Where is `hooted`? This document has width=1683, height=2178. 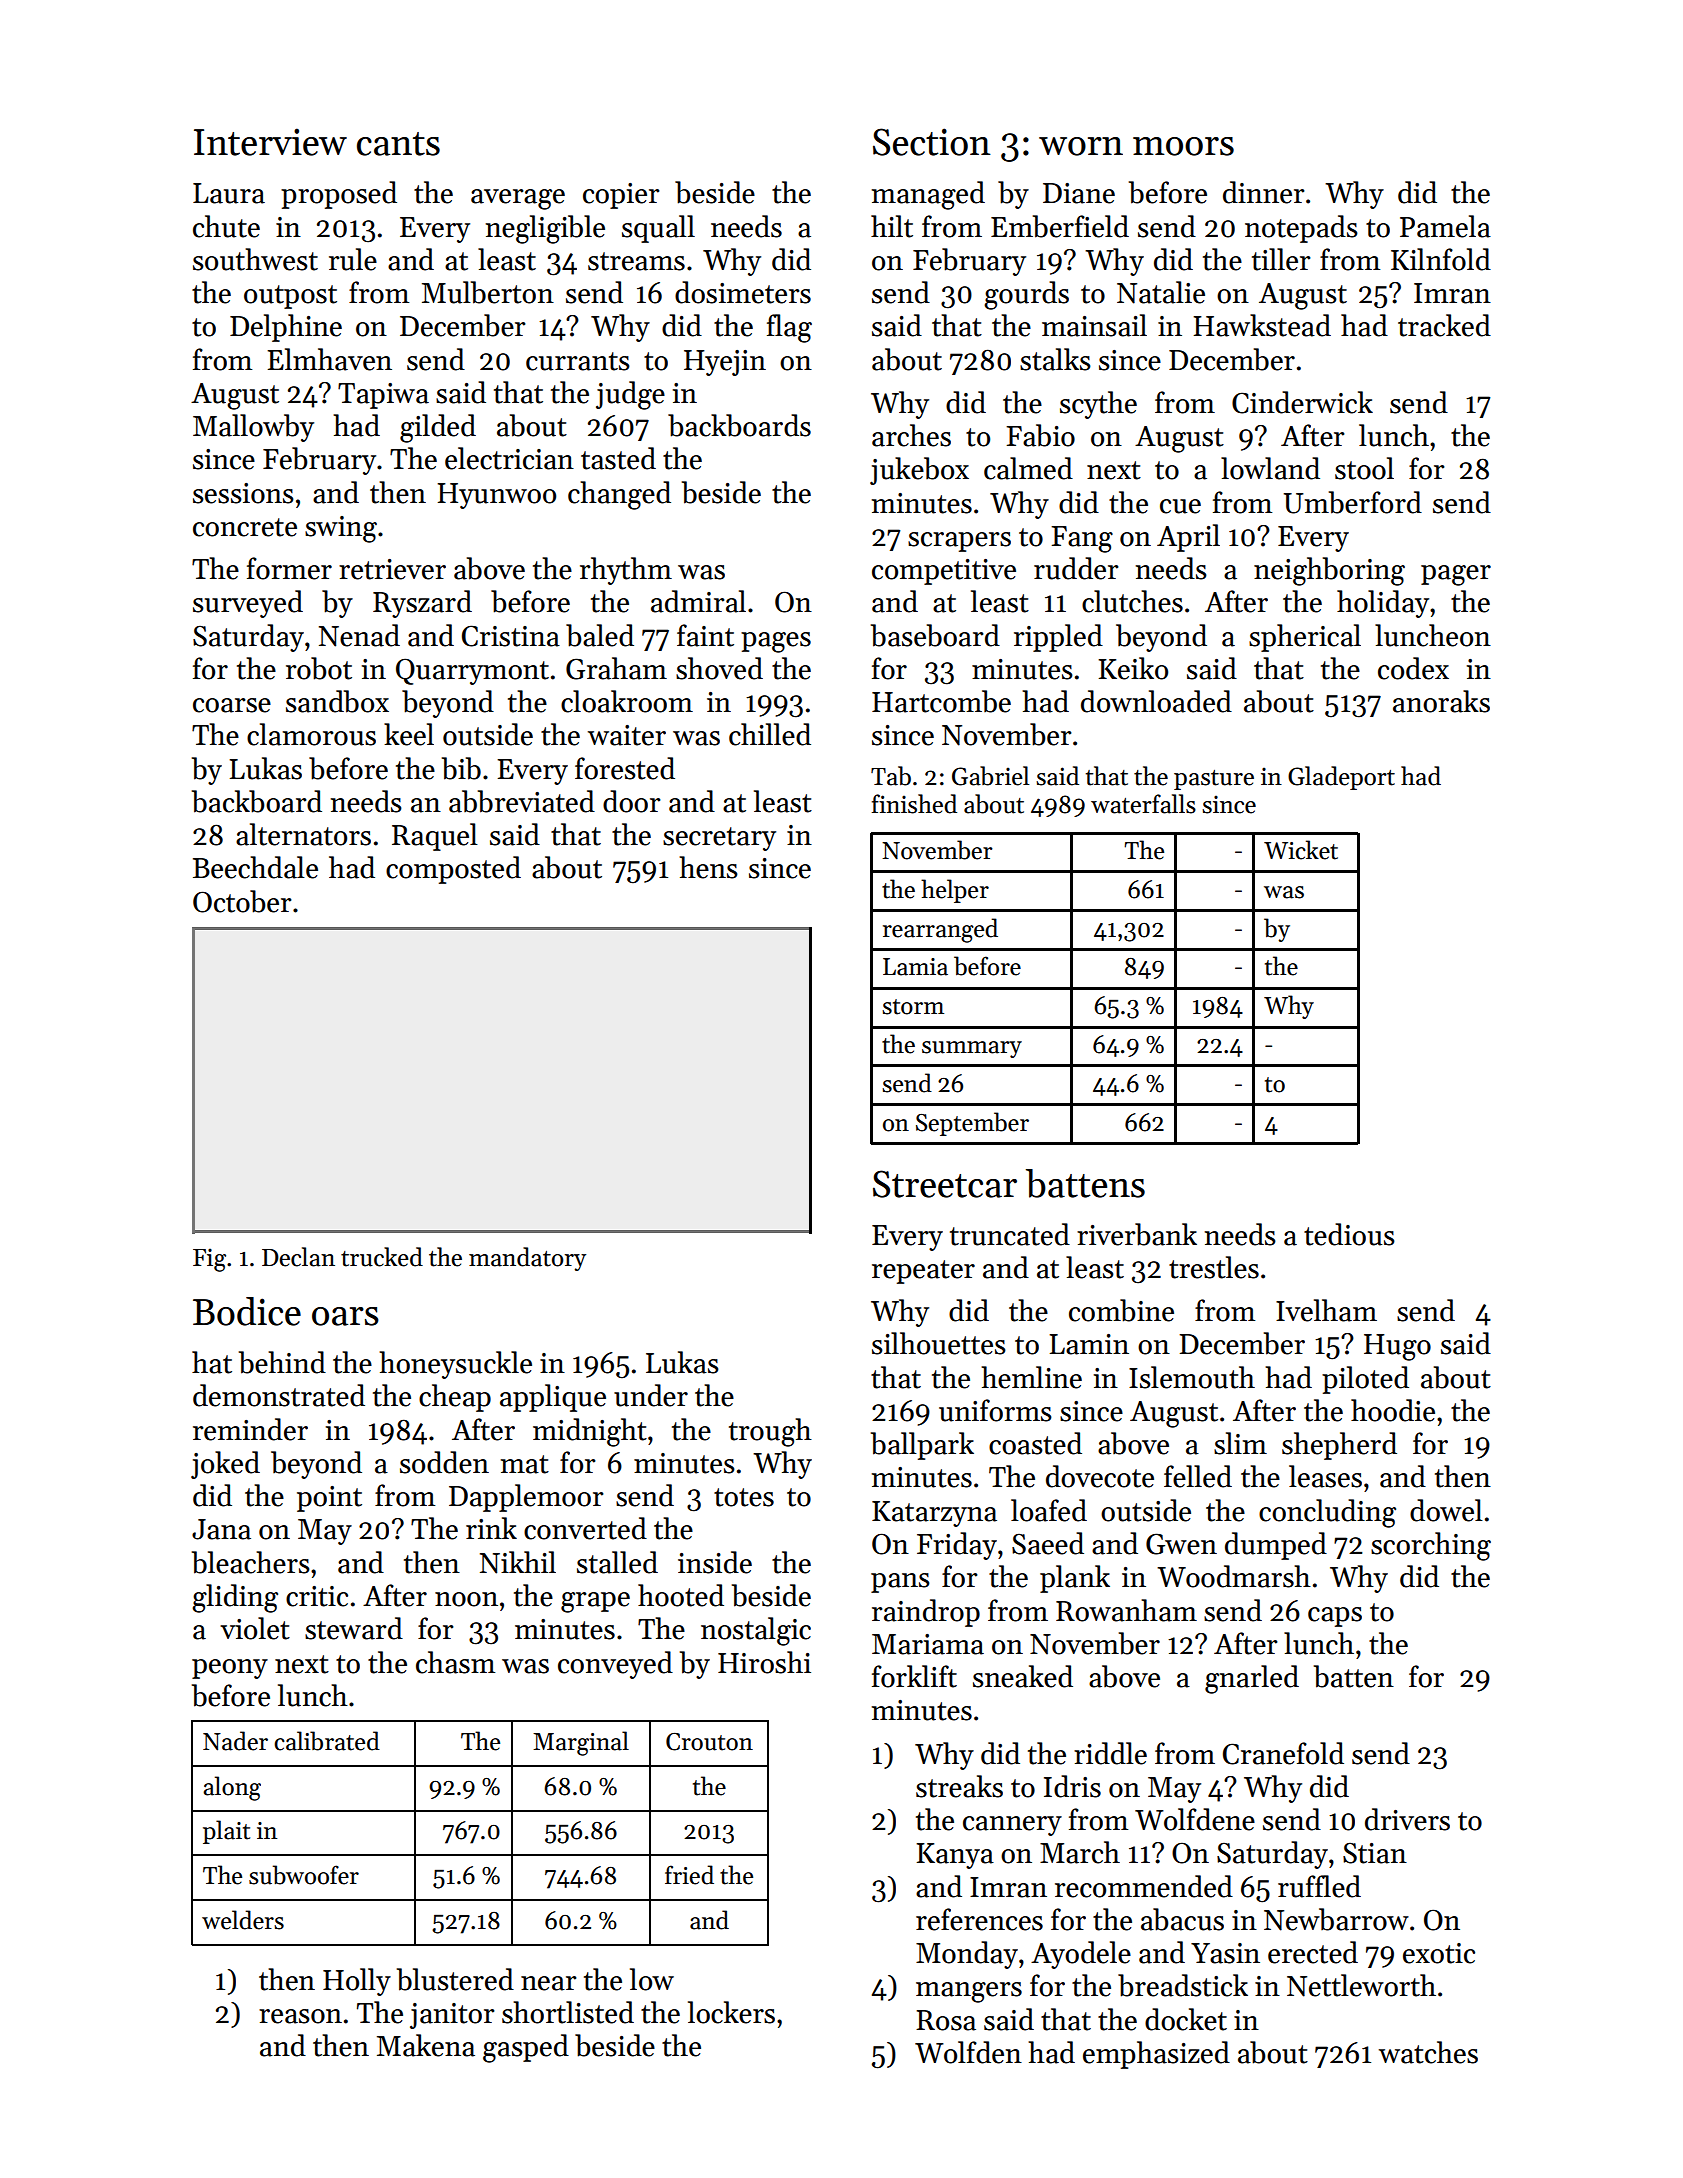 hooted is located at coordinates (681, 1595).
